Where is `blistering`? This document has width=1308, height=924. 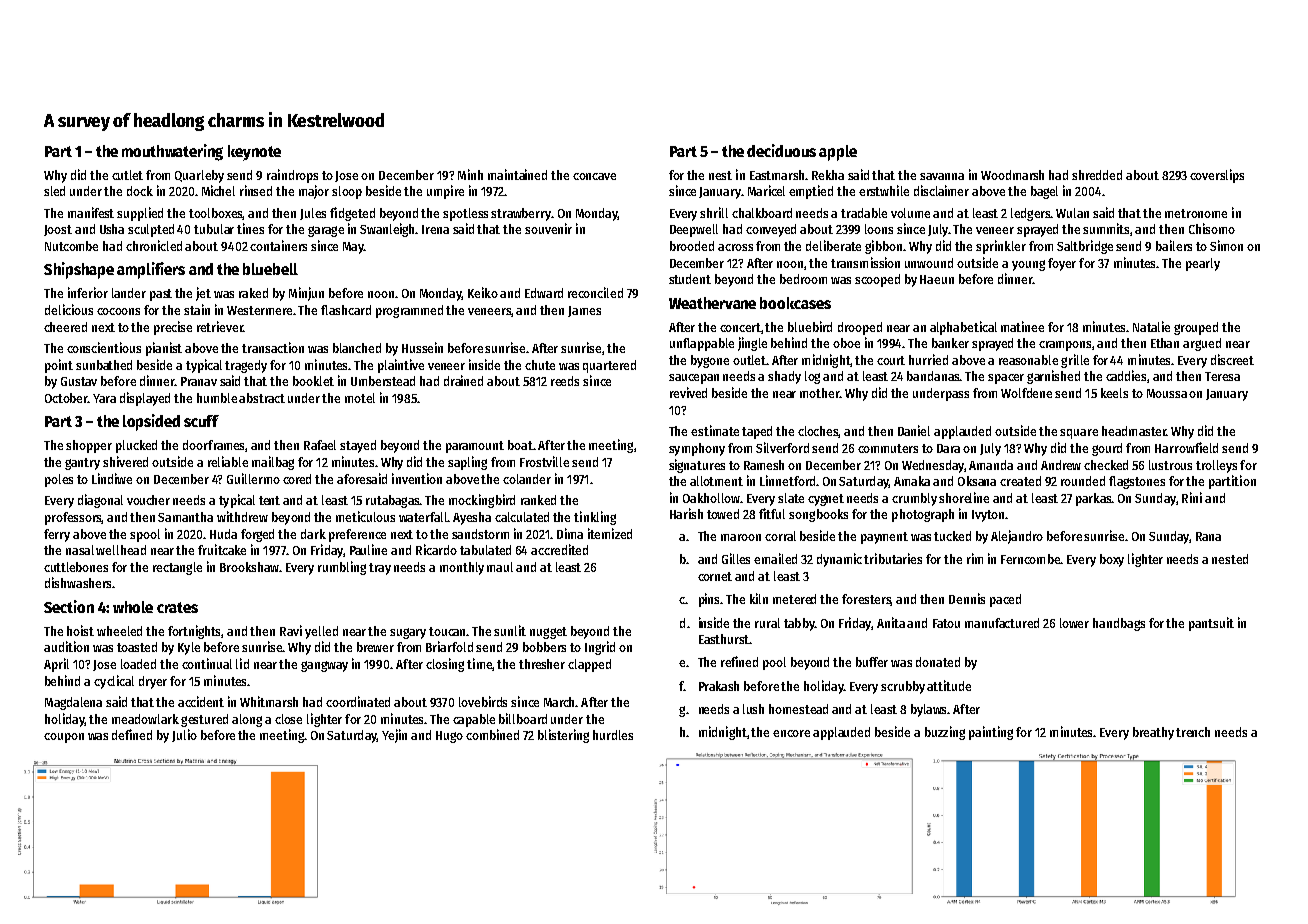
blistering is located at coordinates (563, 736).
